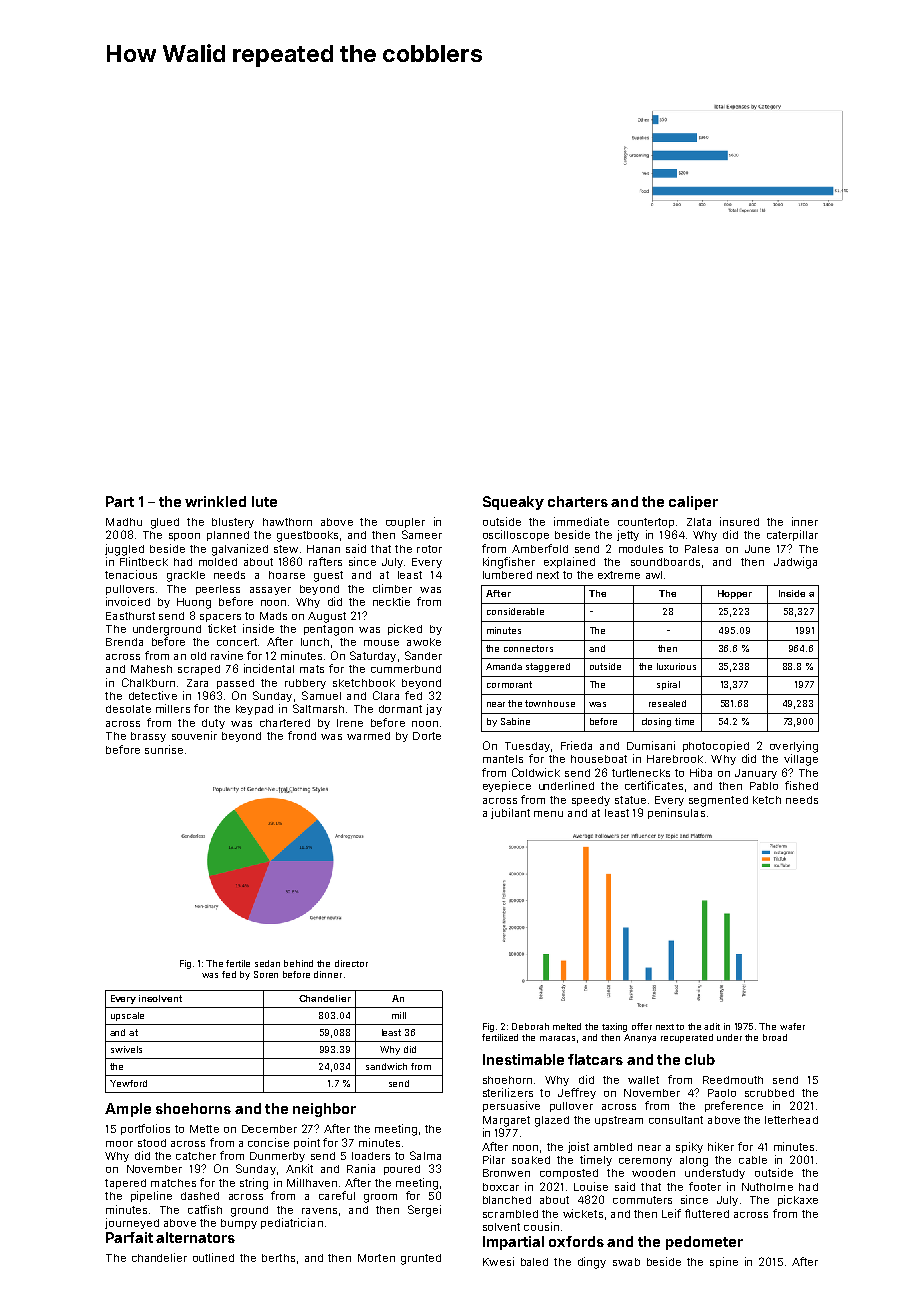 The image size is (924, 1308). Describe the element at coordinates (665, 562) in the image. I see `soundboards` at that location.
